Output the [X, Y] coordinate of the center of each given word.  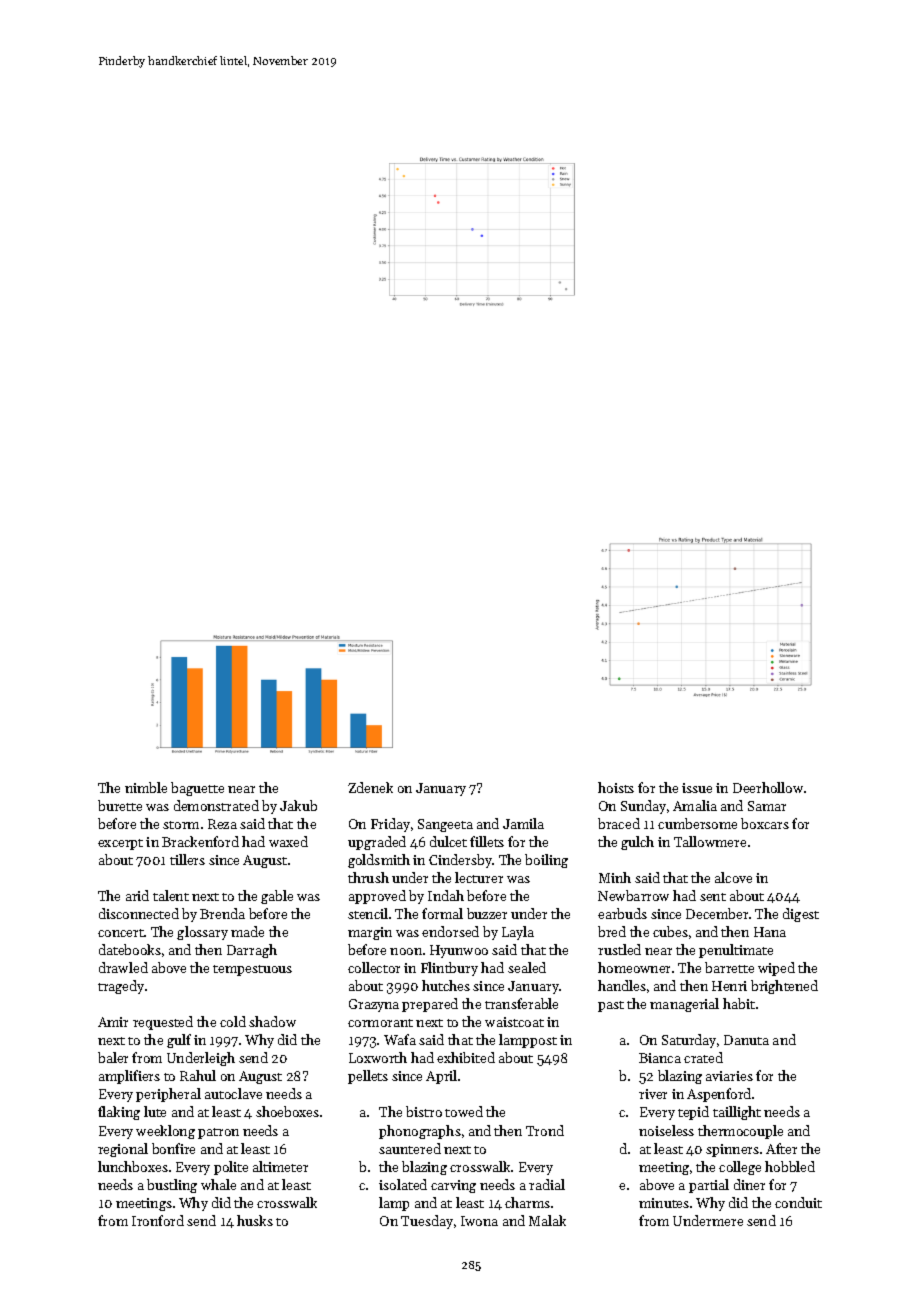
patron [218, 1133]
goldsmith [379, 861]
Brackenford [200, 841]
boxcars [765, 823]
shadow [272, 1021]
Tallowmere [710, 841]
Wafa [400, 1039]
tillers [187, 859]
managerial [684, 1005]
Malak [547, 1220]
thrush [368, 877]
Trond [545, 1130]
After [781, 1148]
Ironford [158, 1220]
